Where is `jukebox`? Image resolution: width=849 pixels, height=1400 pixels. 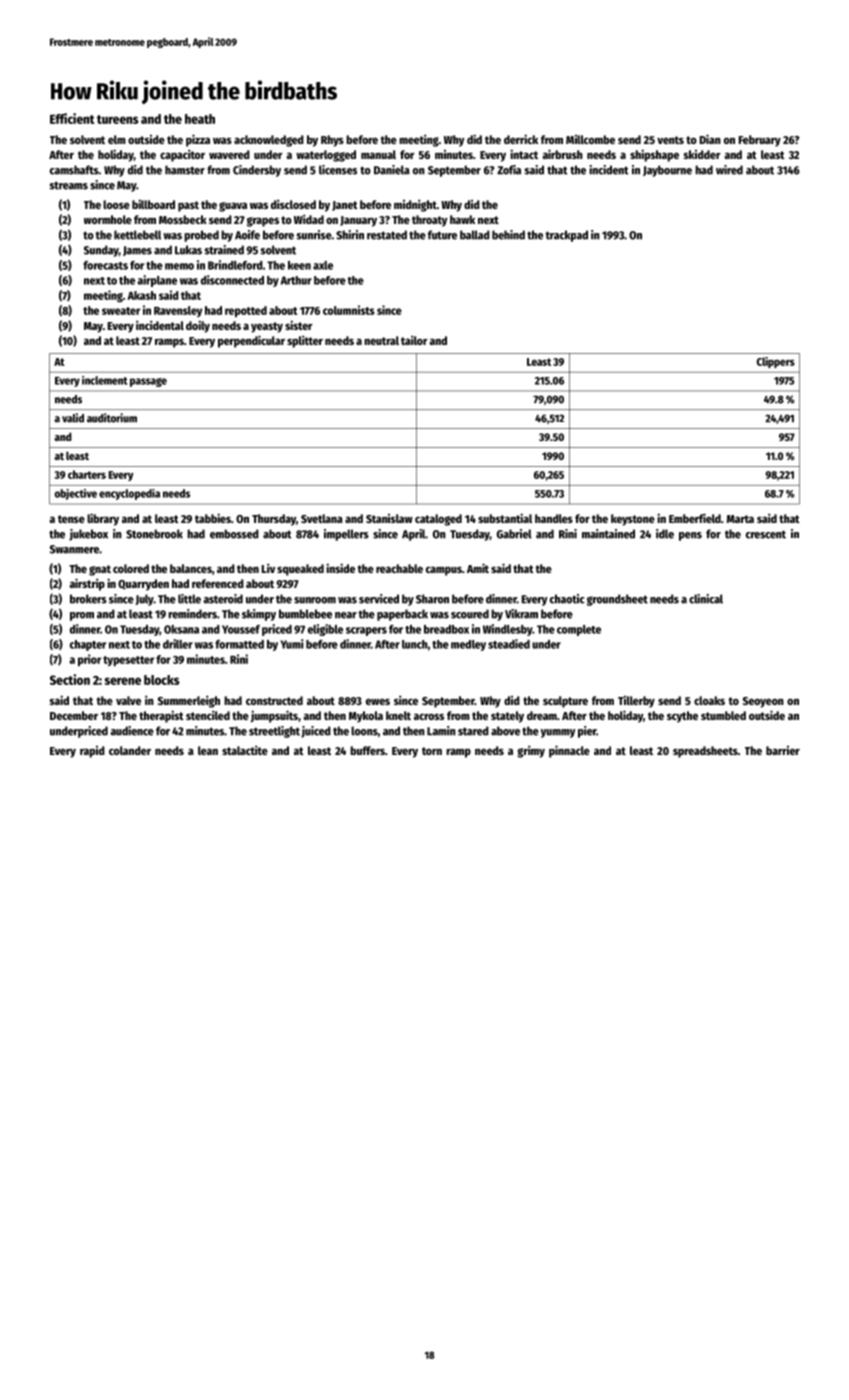
jukebox is located at coordinates (88, 535).
